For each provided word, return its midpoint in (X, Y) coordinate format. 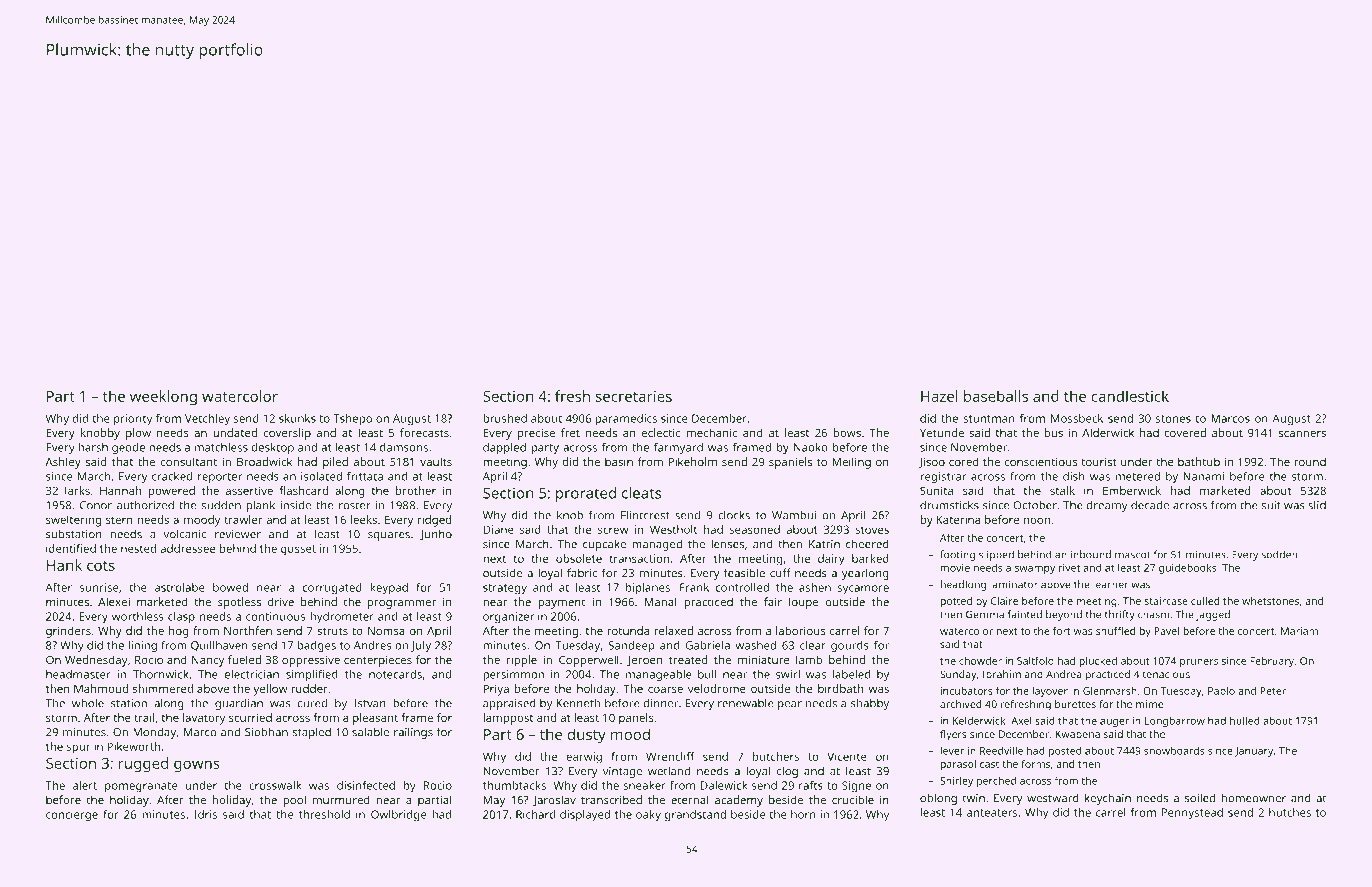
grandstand (695, 816)
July (421, 646)
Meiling (851, 463)
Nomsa (386, 631)
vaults (436, 461)
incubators (967, 691)
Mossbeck (1077, 418)
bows (847, 432)
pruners (1199, 663)
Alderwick (1108, 432)
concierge (72, 816)
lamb (809, 659)
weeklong (163, 398)
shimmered (163, 688)
